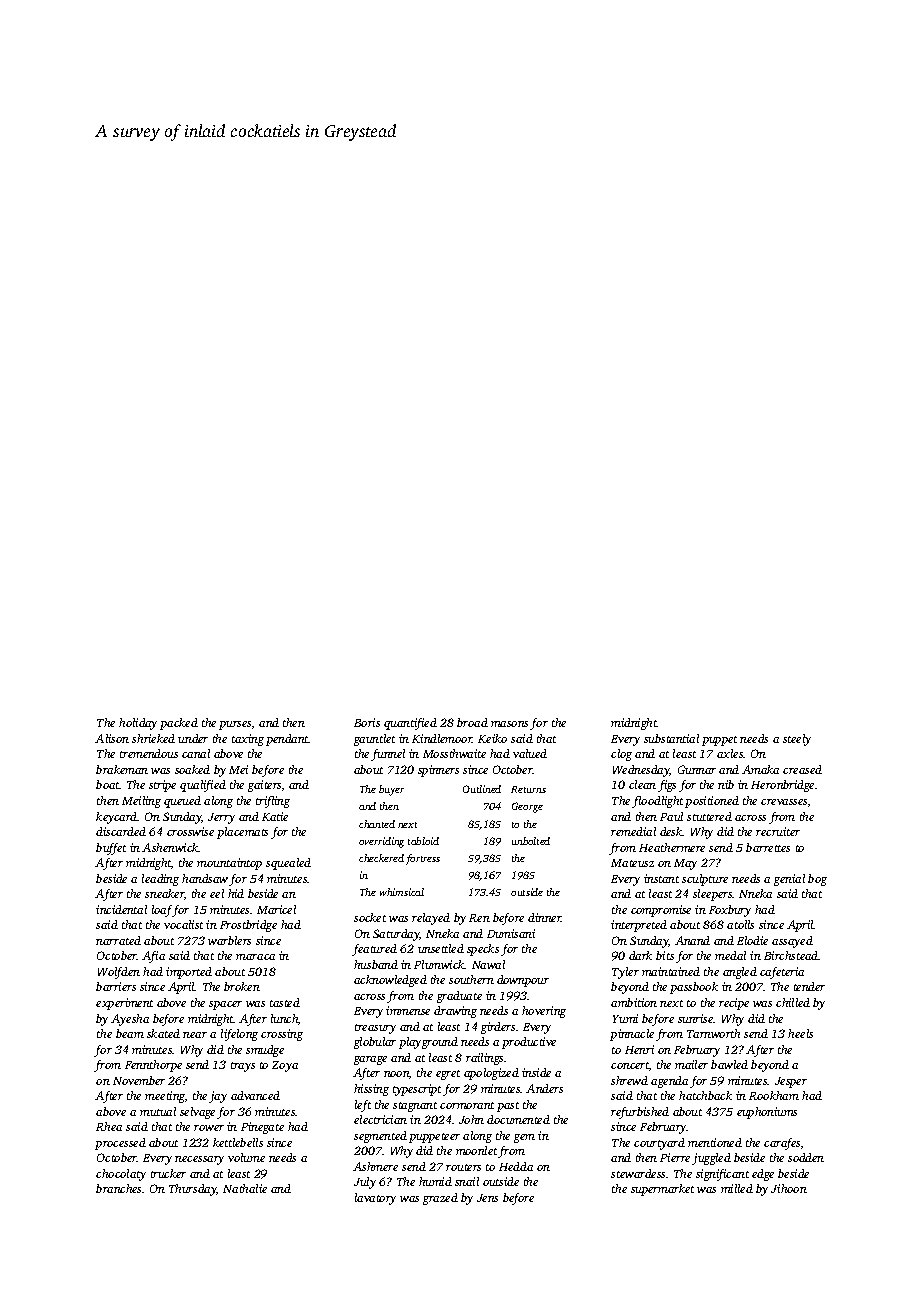 This document has width=924, height=1308. I want to click on Ashenwick, so click(170, 847).
